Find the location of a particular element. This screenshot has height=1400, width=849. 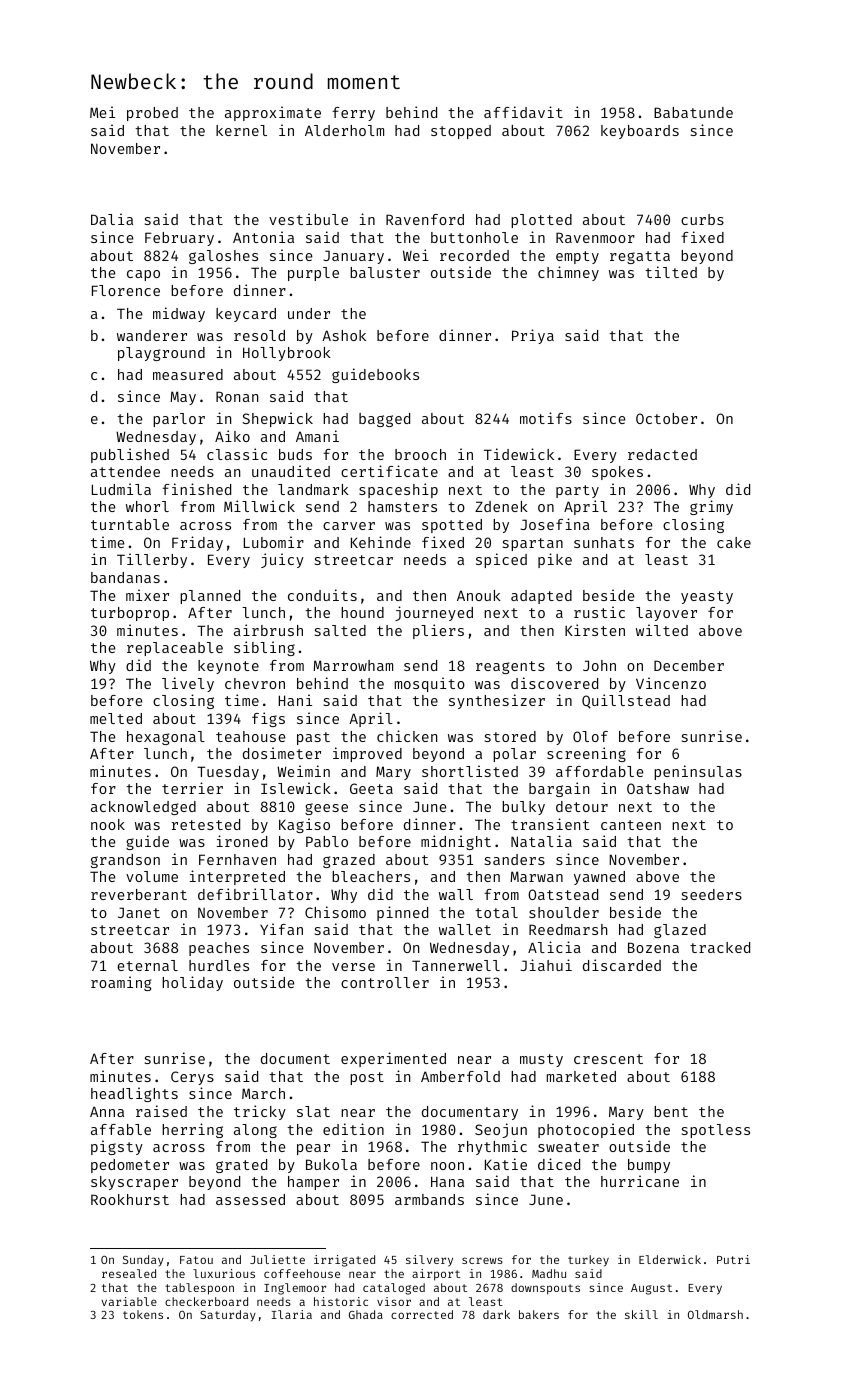

Anouk is located at coordinates (479, 595).
